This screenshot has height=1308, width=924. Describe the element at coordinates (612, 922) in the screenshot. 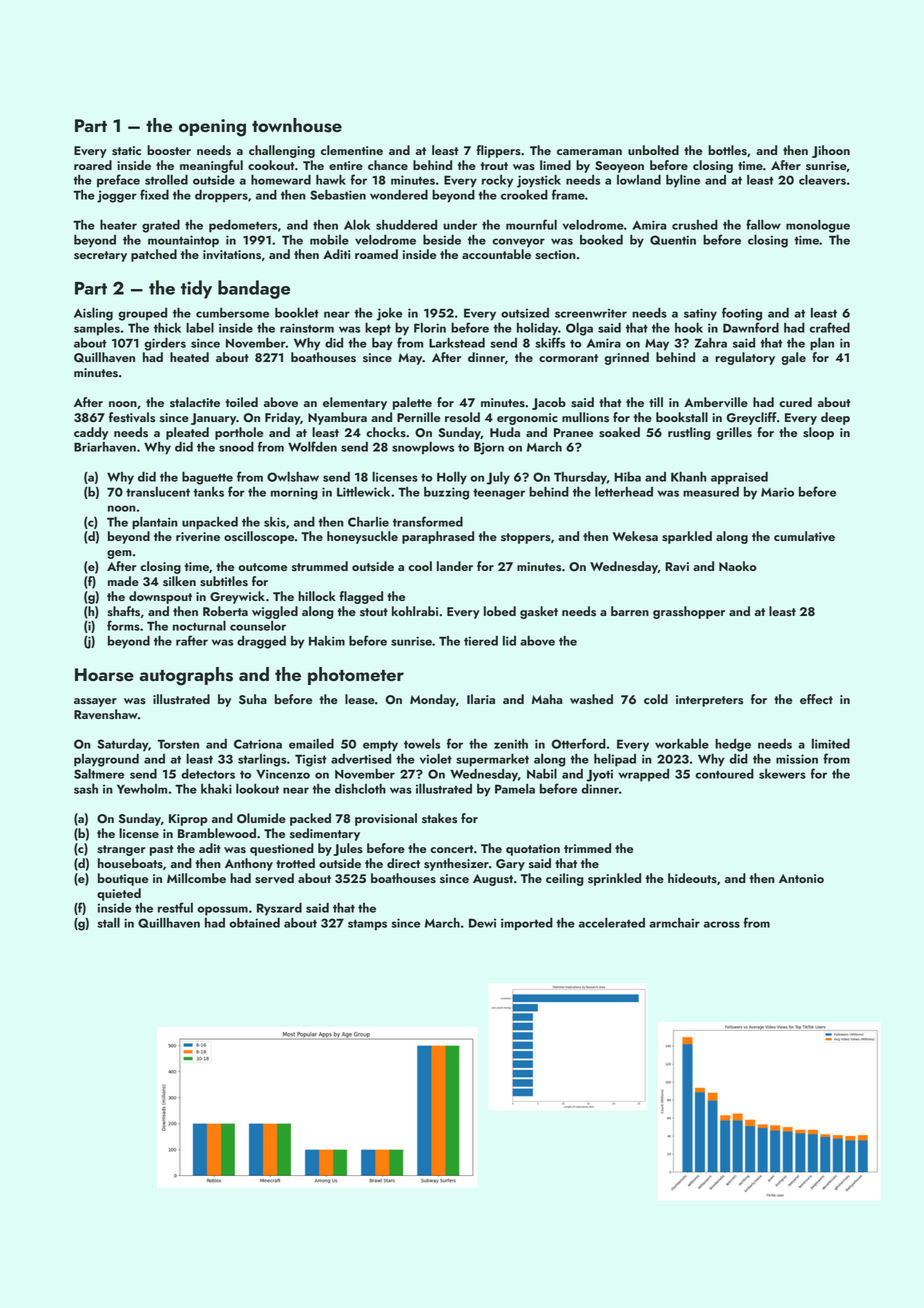

I see `accelerated` at that location.
